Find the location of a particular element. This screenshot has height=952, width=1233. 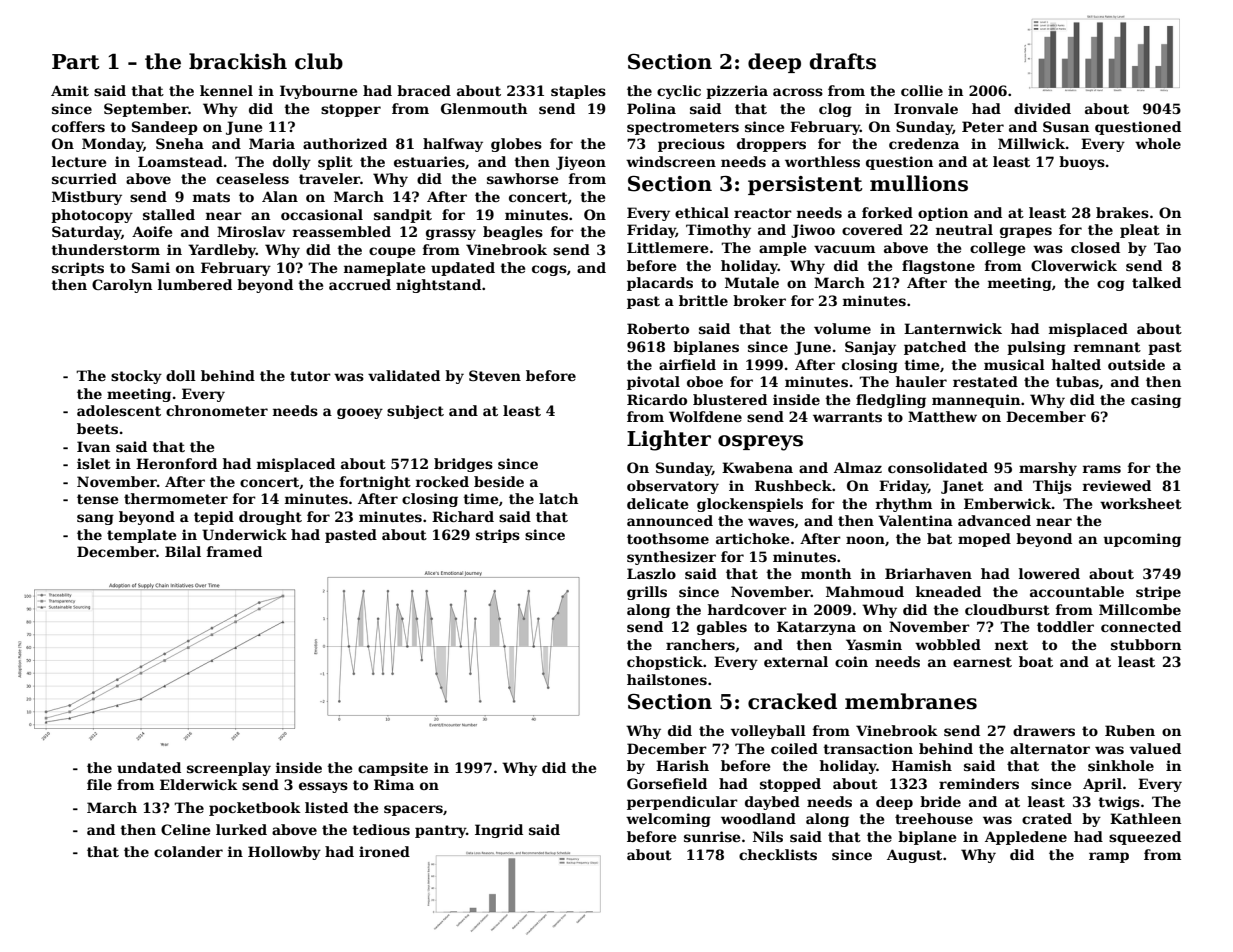

rhythm is located at coordinates (904, 505).
